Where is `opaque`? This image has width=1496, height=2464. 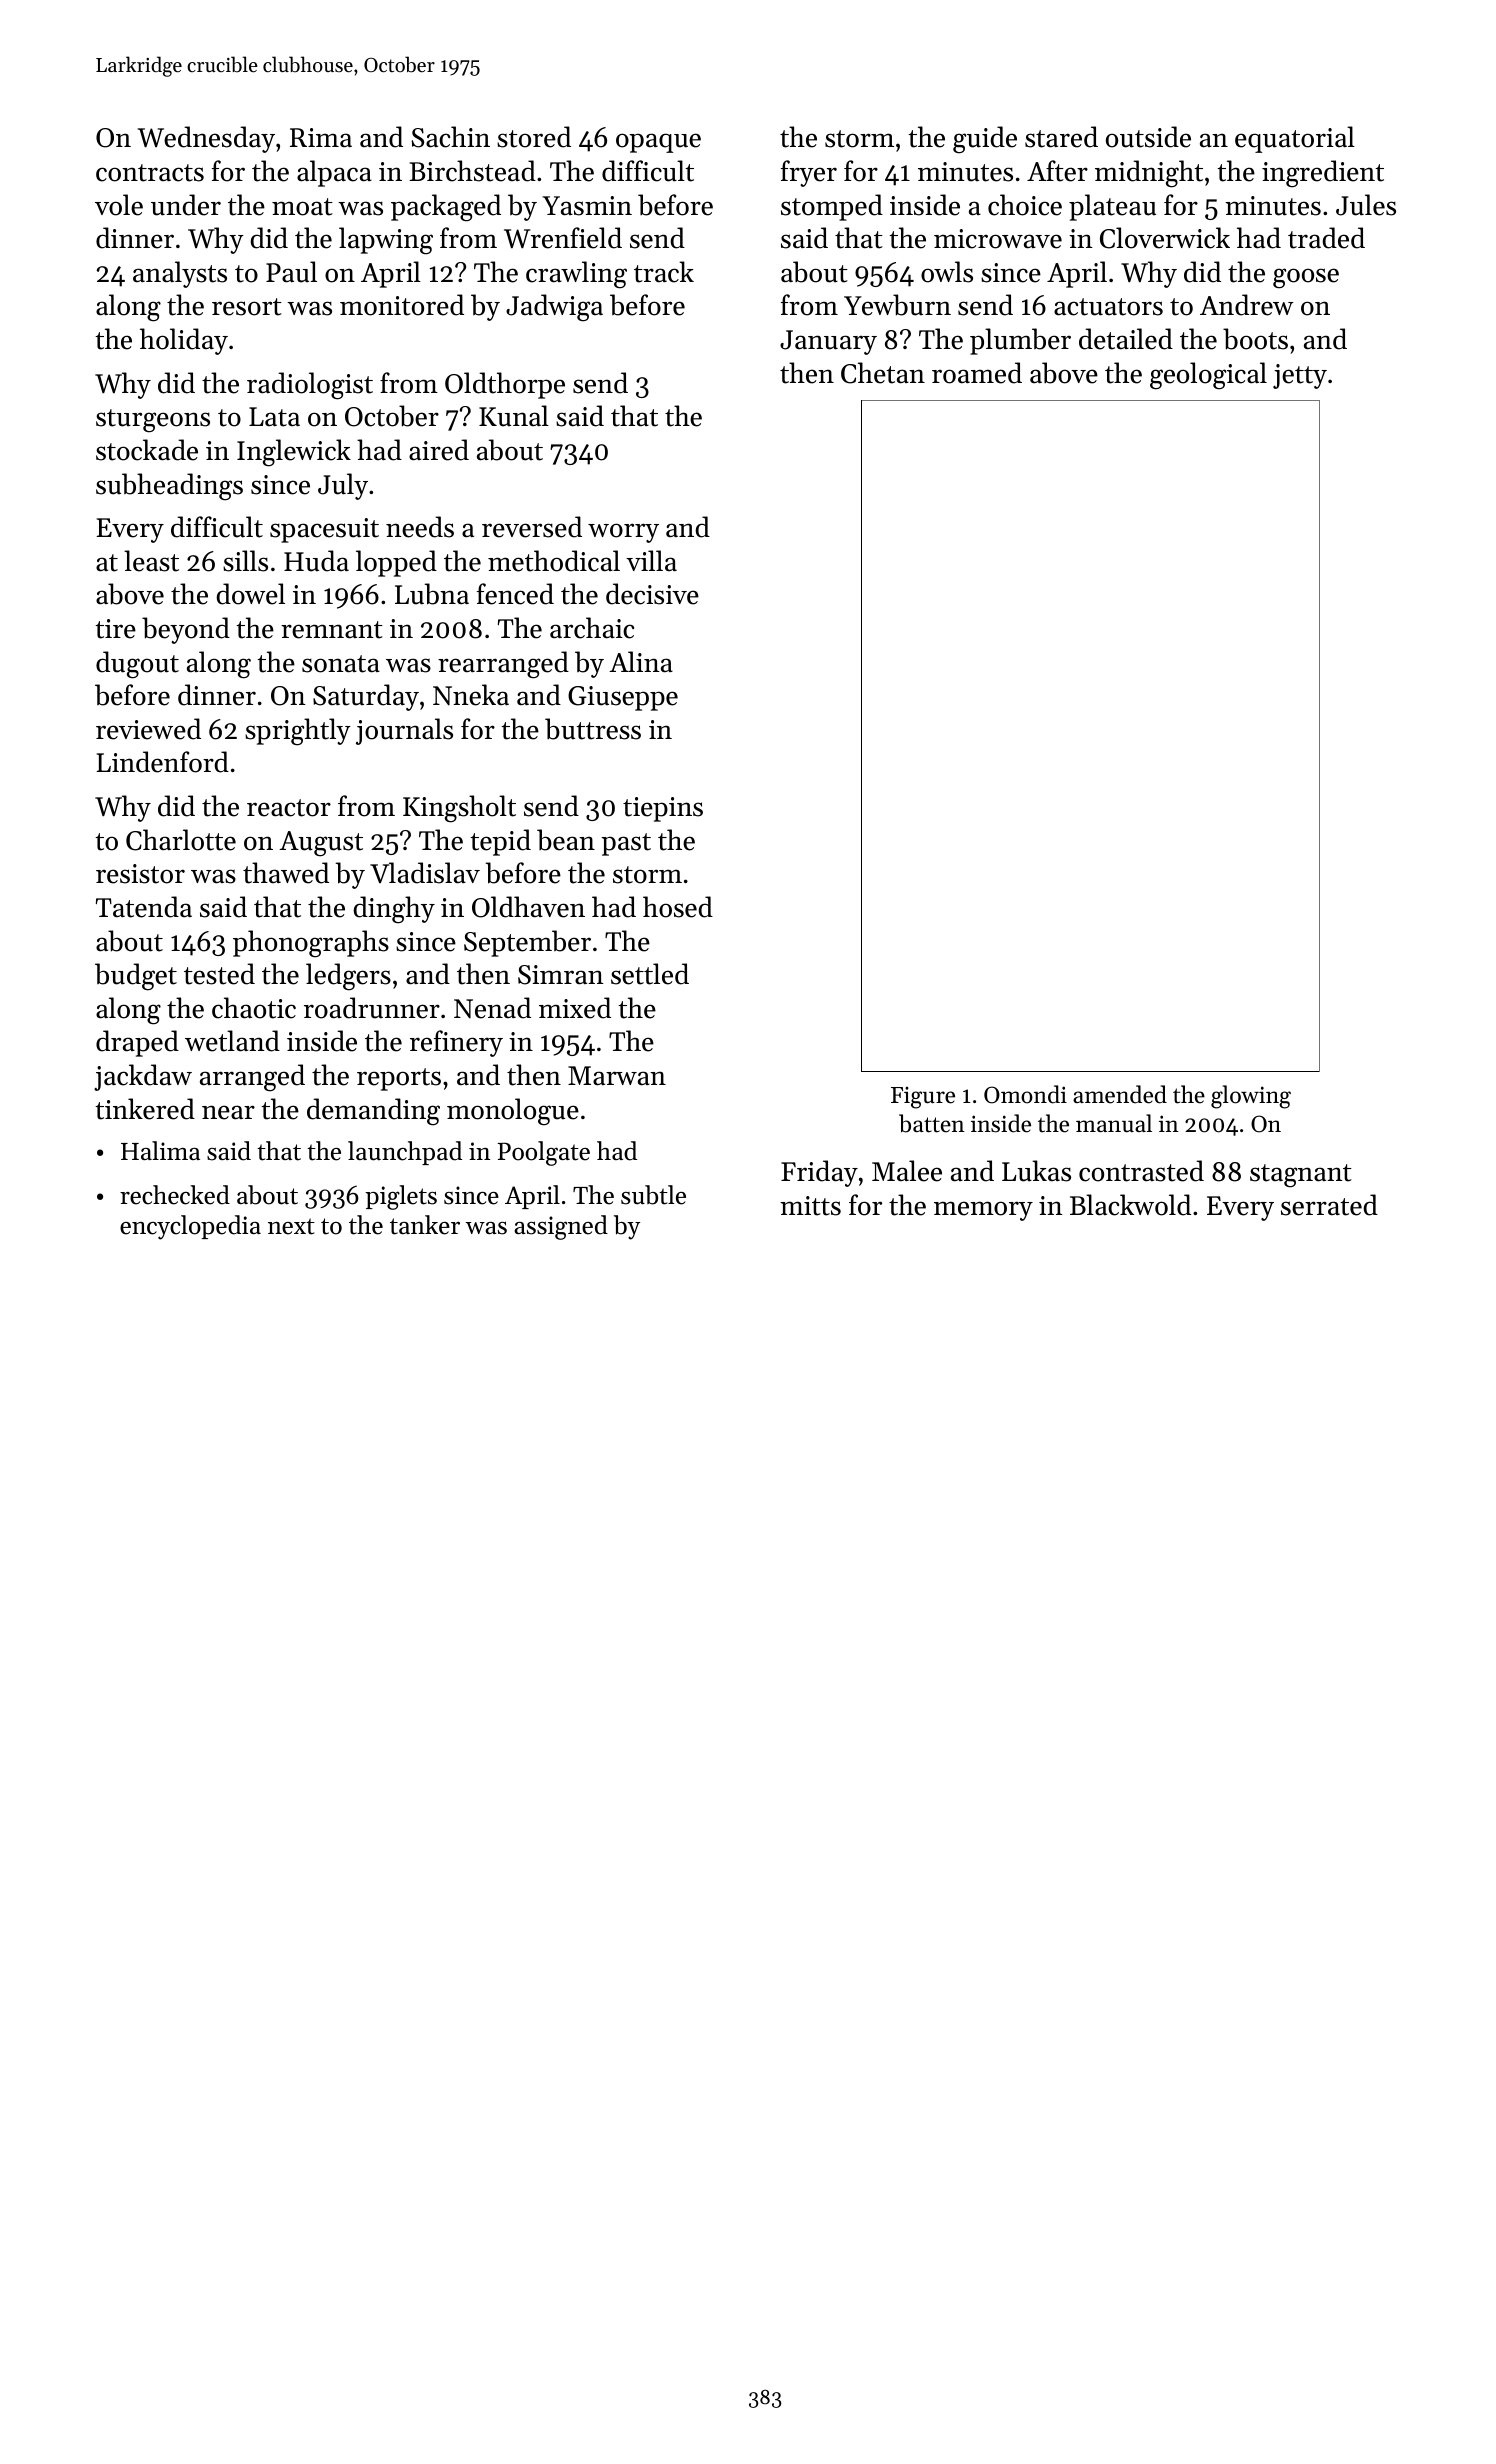 opaque is located at coordinates (658, 143).
